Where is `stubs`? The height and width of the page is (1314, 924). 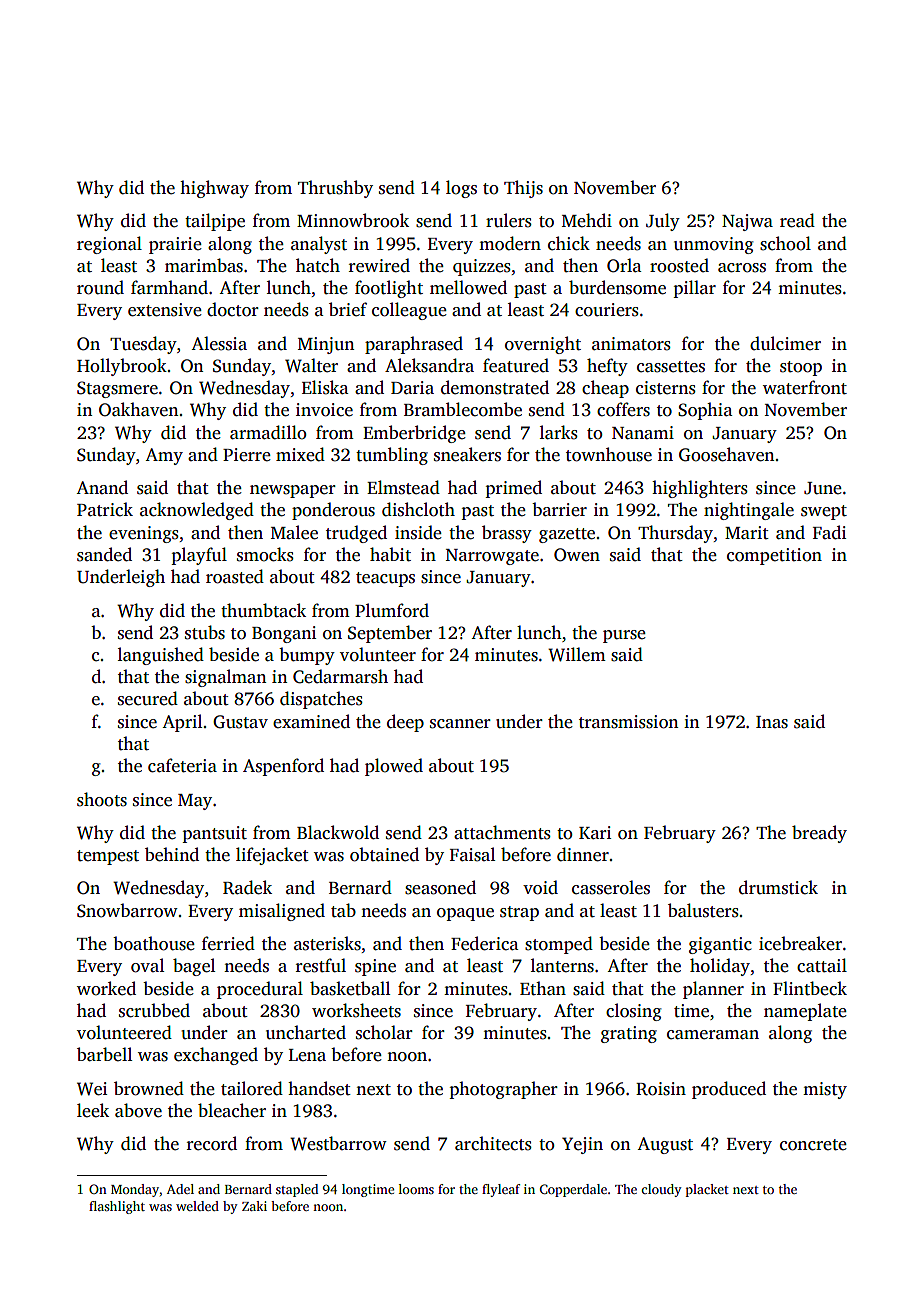 stubs is located at coordinates (205, 632).
